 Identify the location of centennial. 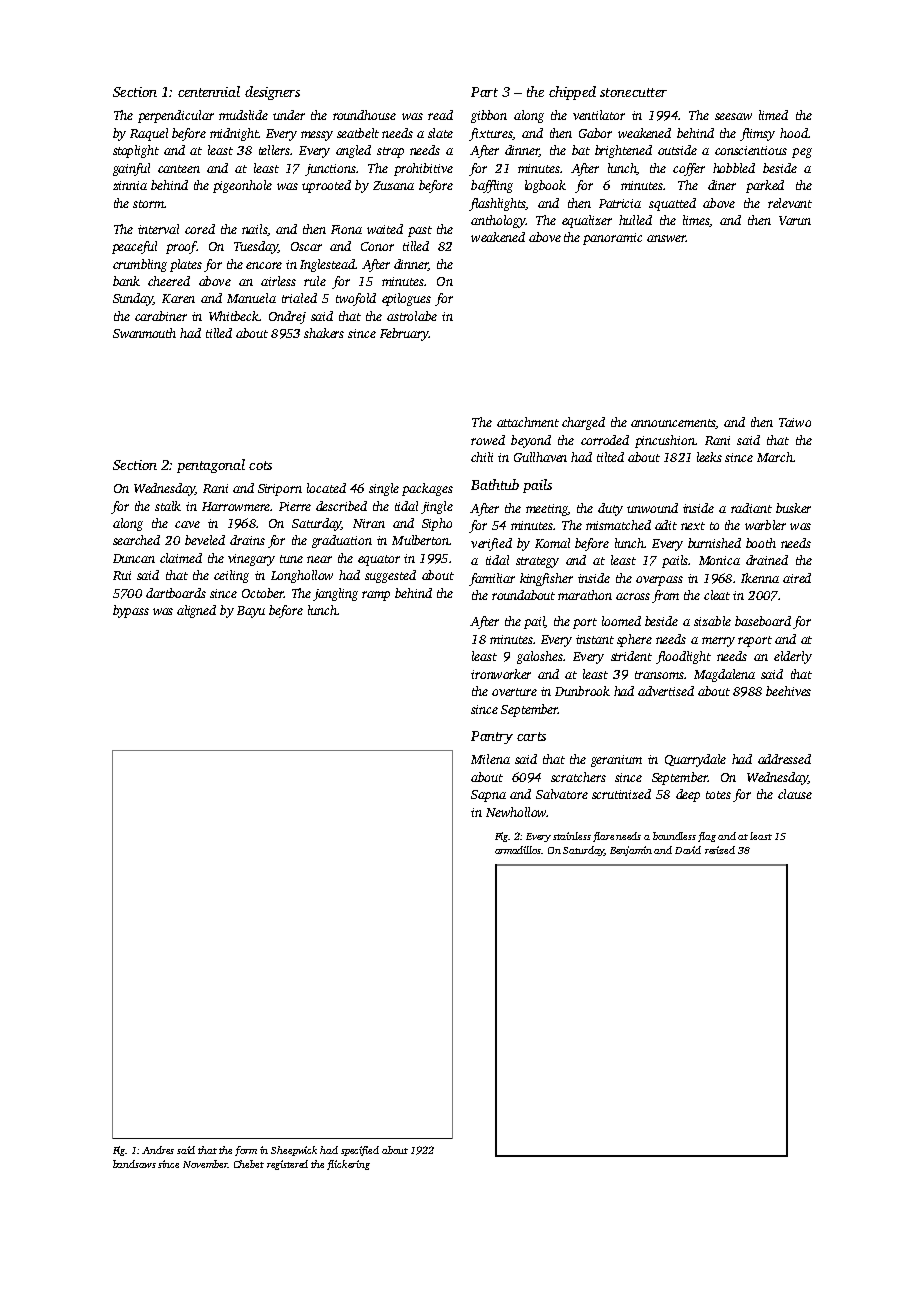
(209, 91).
